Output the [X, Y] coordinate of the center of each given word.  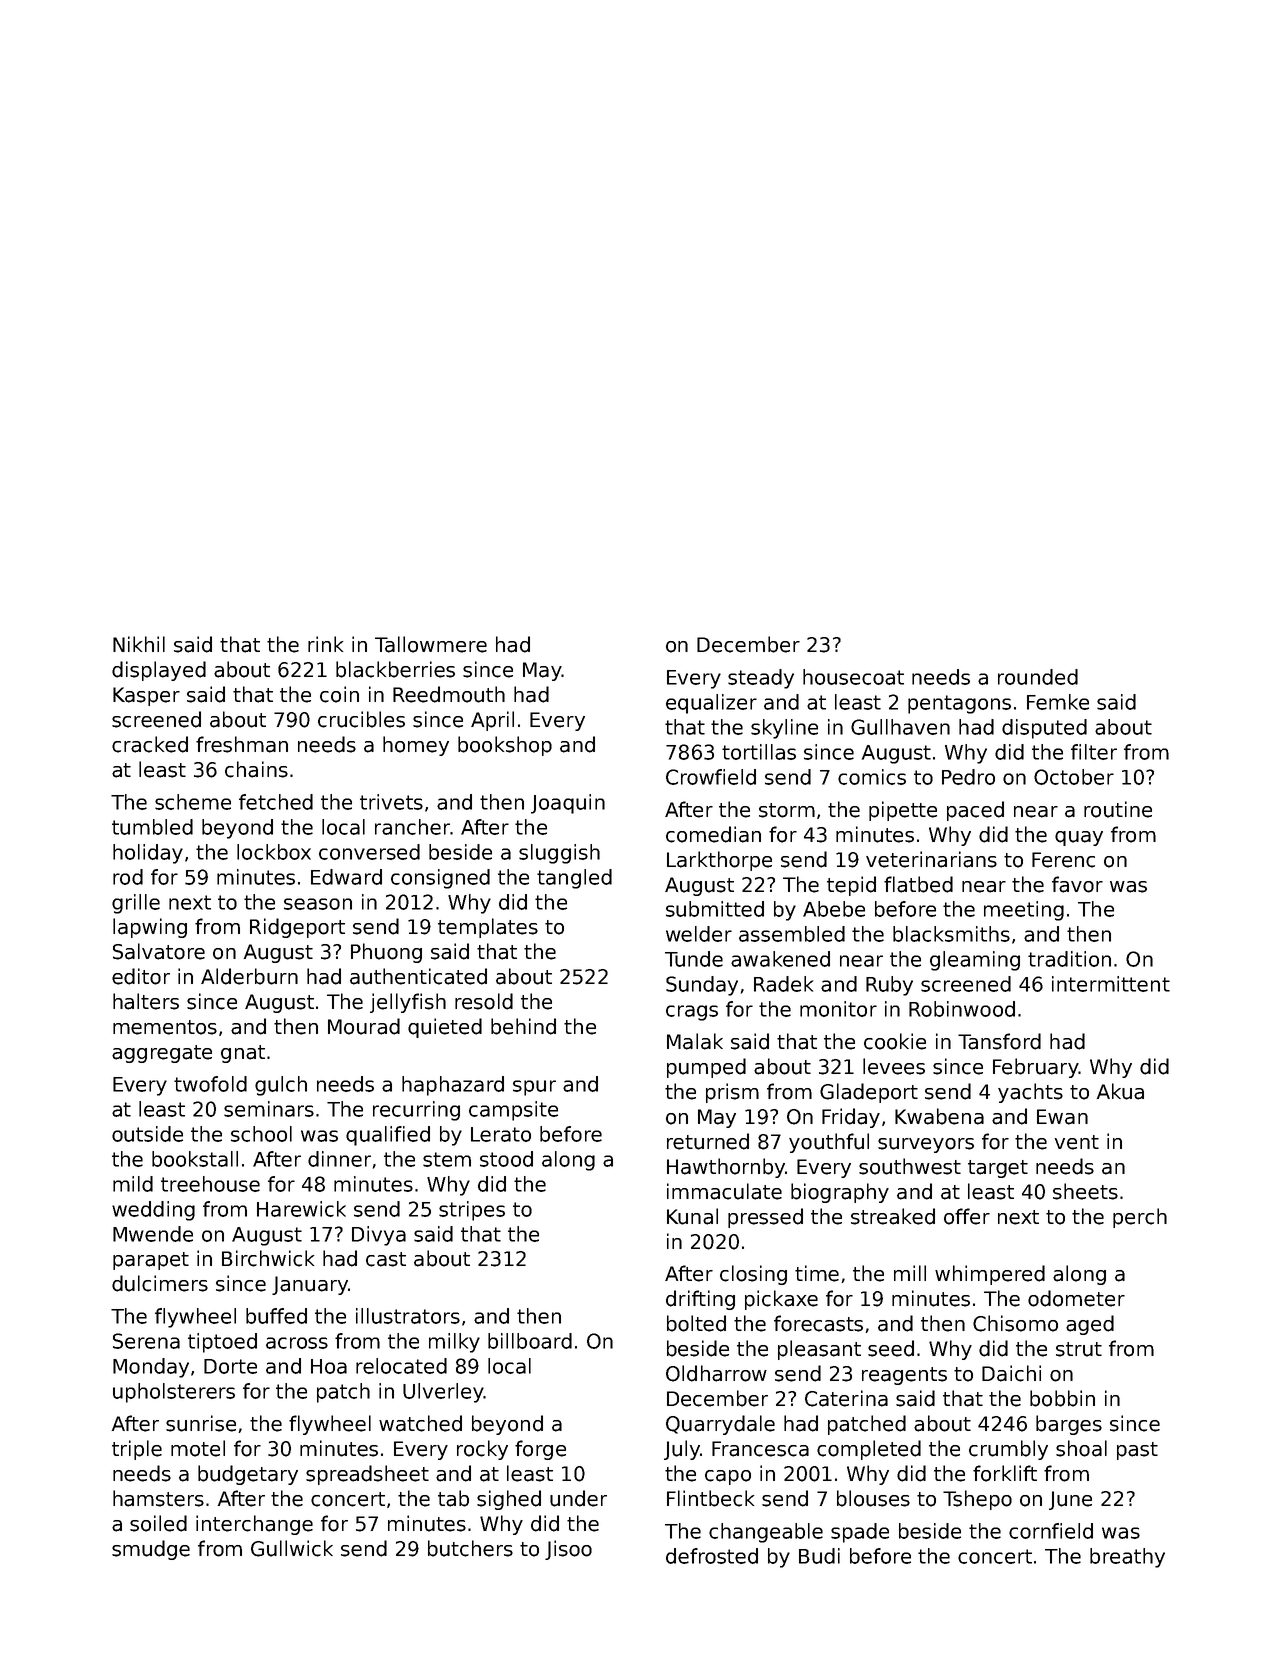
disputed [1044, 729]
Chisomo [1015, 1323]
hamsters [158, 1498]
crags [692, 1013]
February [1036, 1068]
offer [967, 1216]
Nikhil [139, 644]
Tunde [694, 959]
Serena [146, 1341]
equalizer [711, 704]
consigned [440, 879]
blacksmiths [951, 934]
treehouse [210, 1184]
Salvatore [159, 951]
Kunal [692, 1216]
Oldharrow [716, 1373]
